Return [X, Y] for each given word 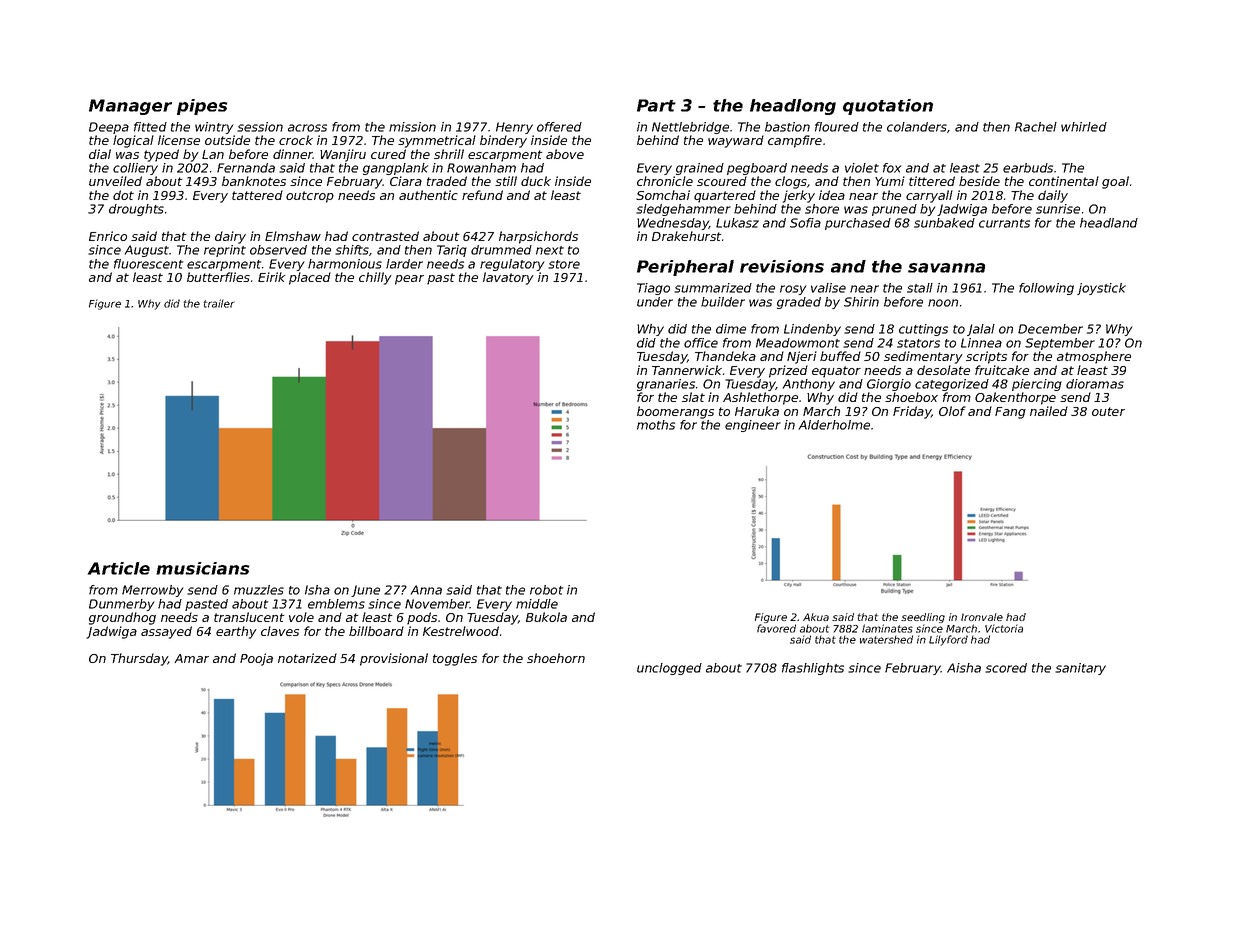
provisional [394, 659]
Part [656, 105]
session [260, 127]
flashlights [813, 669]
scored [1006, 668]
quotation [888, 107]
